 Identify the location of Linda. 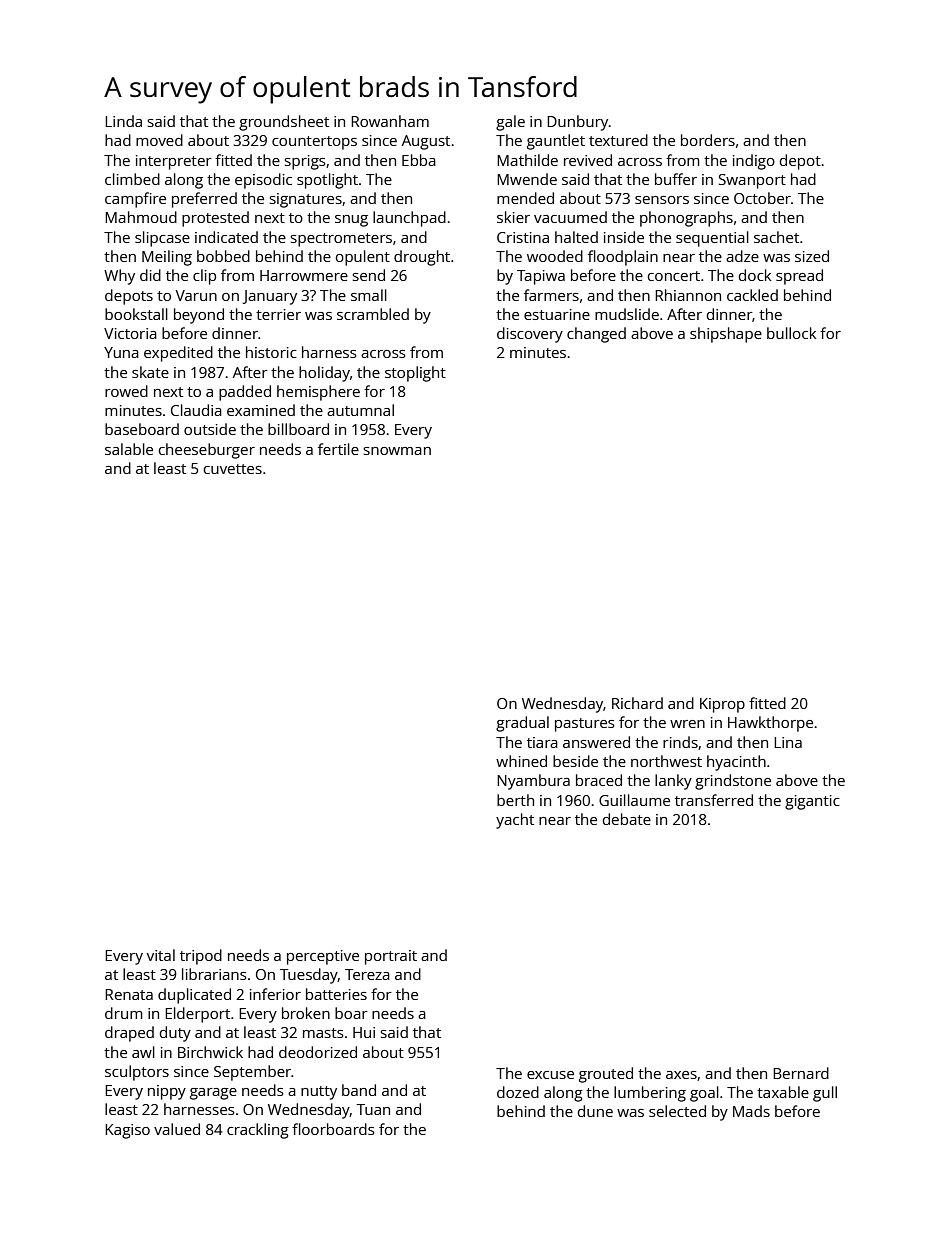
(123, 121).
